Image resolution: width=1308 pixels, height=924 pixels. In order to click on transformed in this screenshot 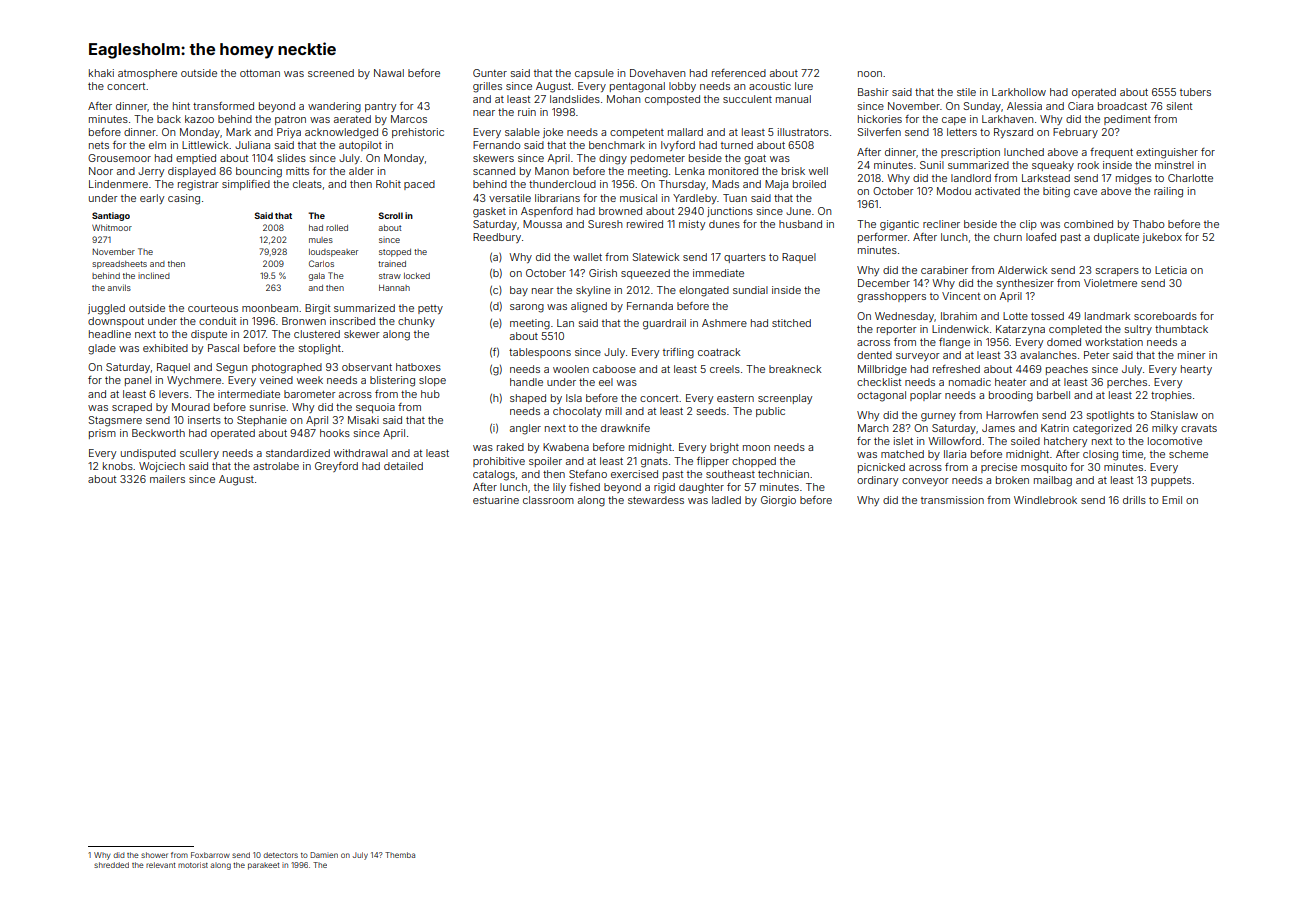, I will do `click(223, 106)`.
